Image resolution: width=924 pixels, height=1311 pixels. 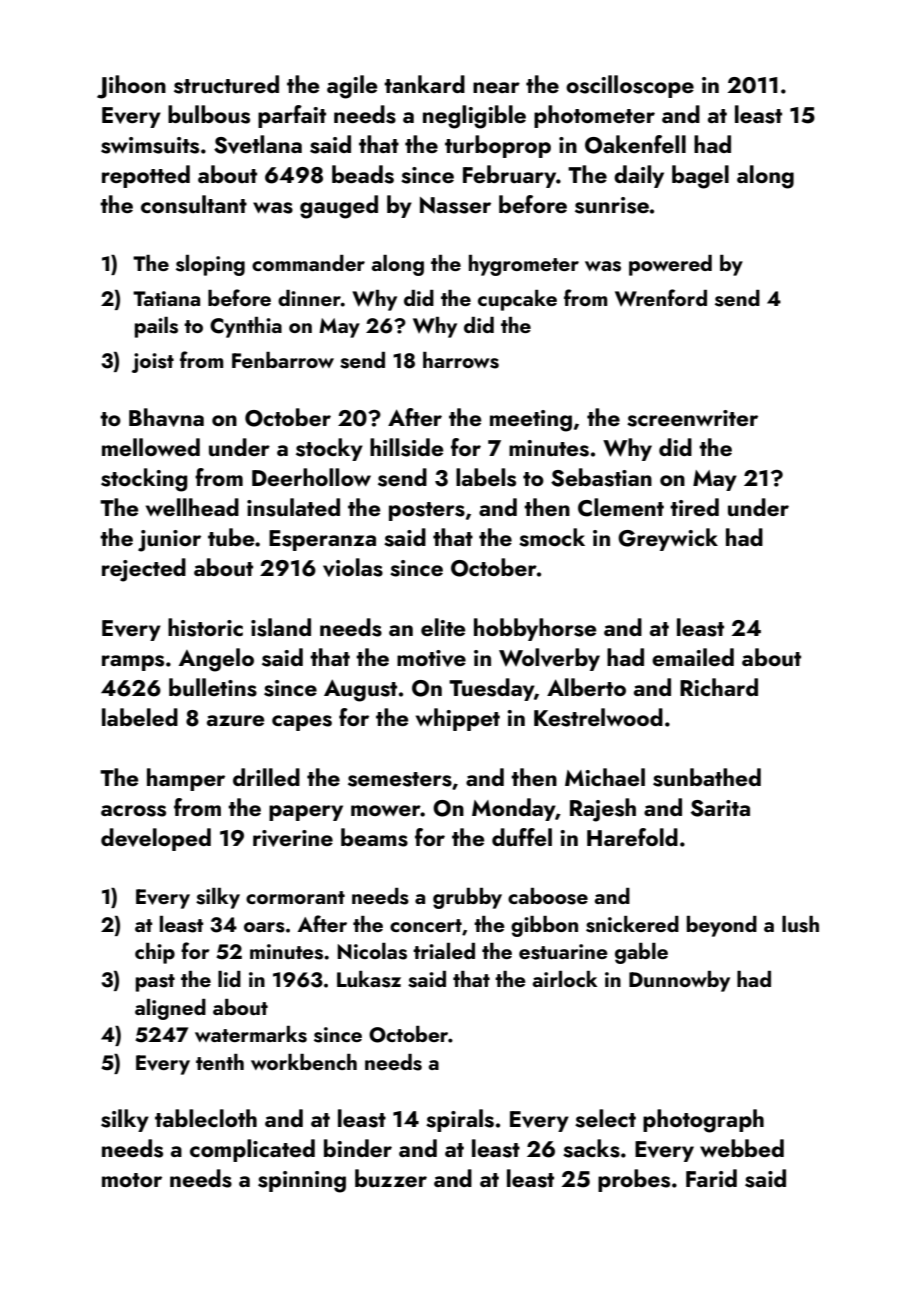 What do you see at coordinates (131, 87) in the screenshot?
I see `Jihoon` at bounding box center [131, 87].
